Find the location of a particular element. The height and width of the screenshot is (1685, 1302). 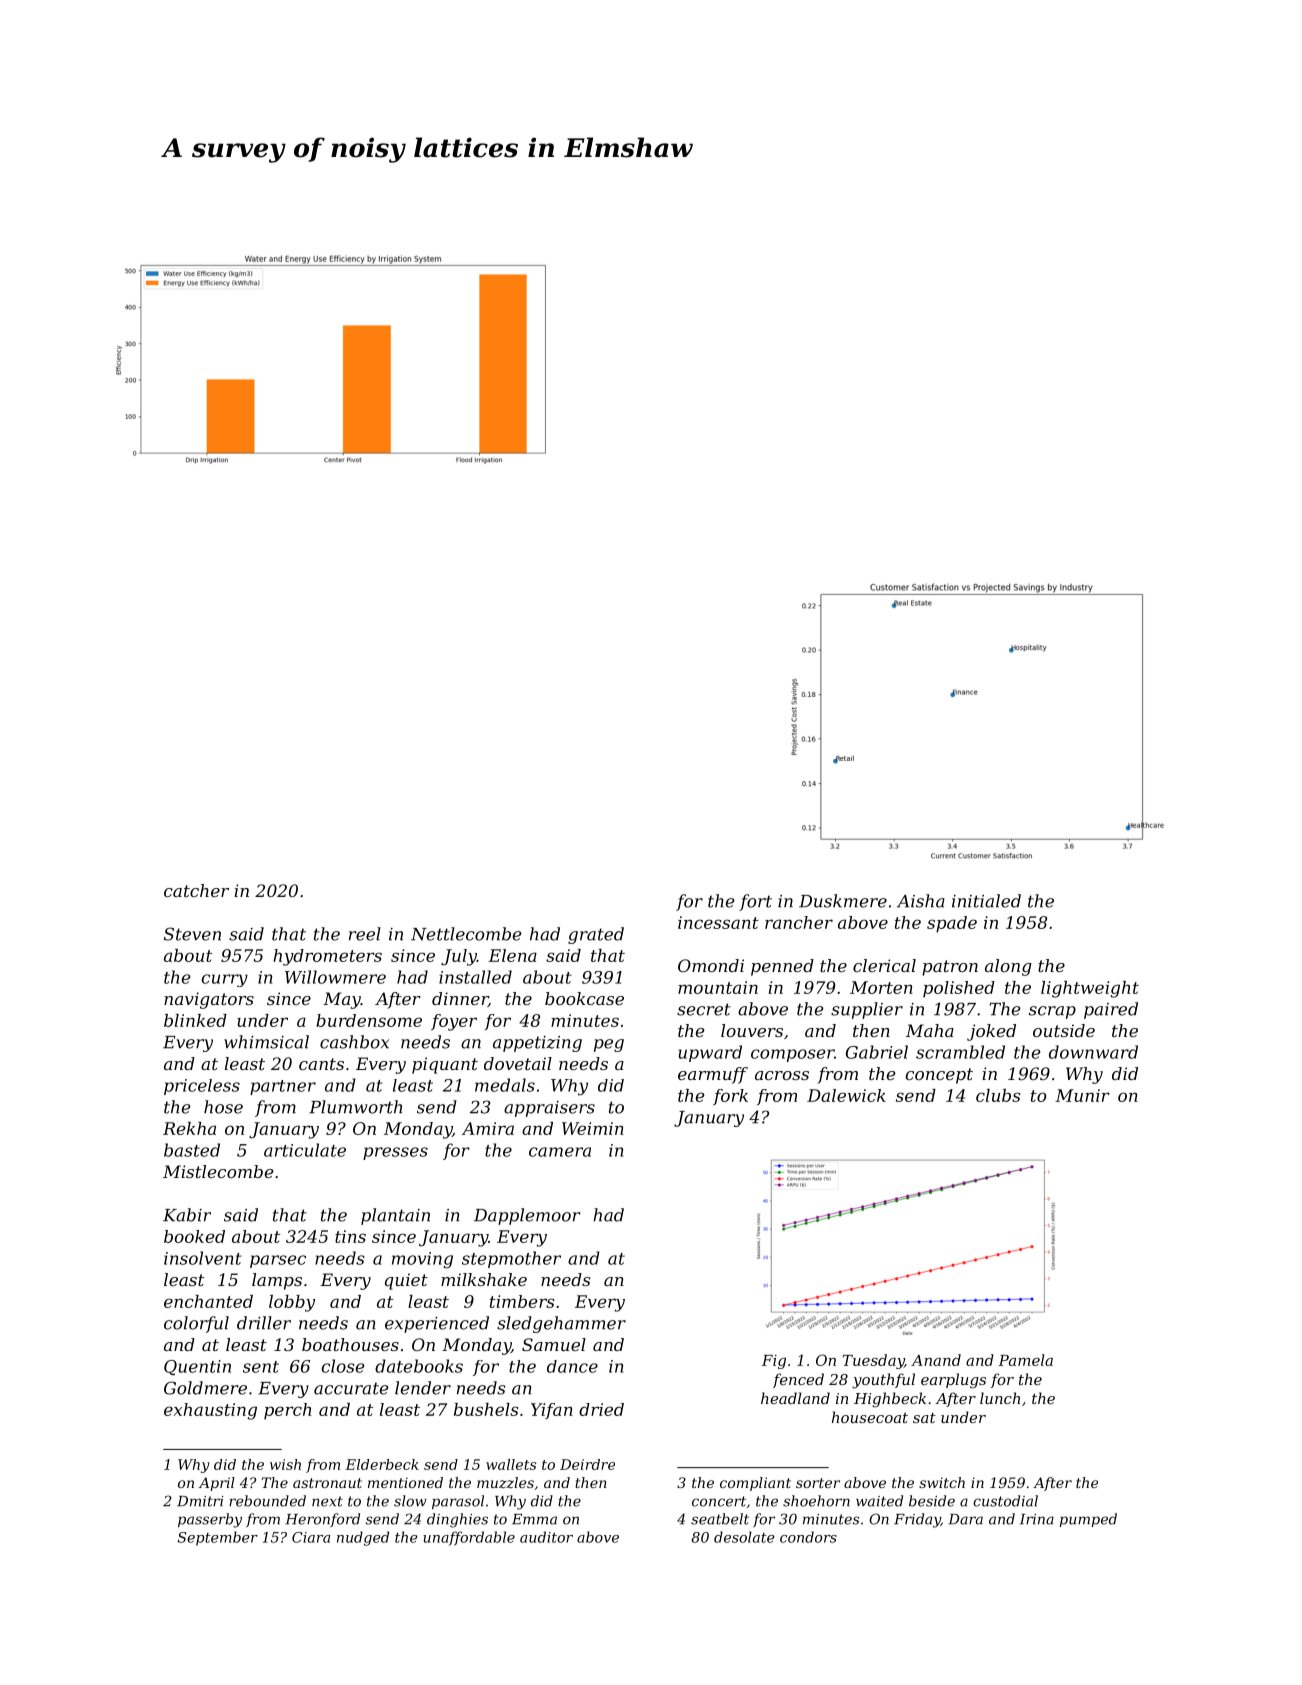

milkshake is located at coordinates (484, 1279).
